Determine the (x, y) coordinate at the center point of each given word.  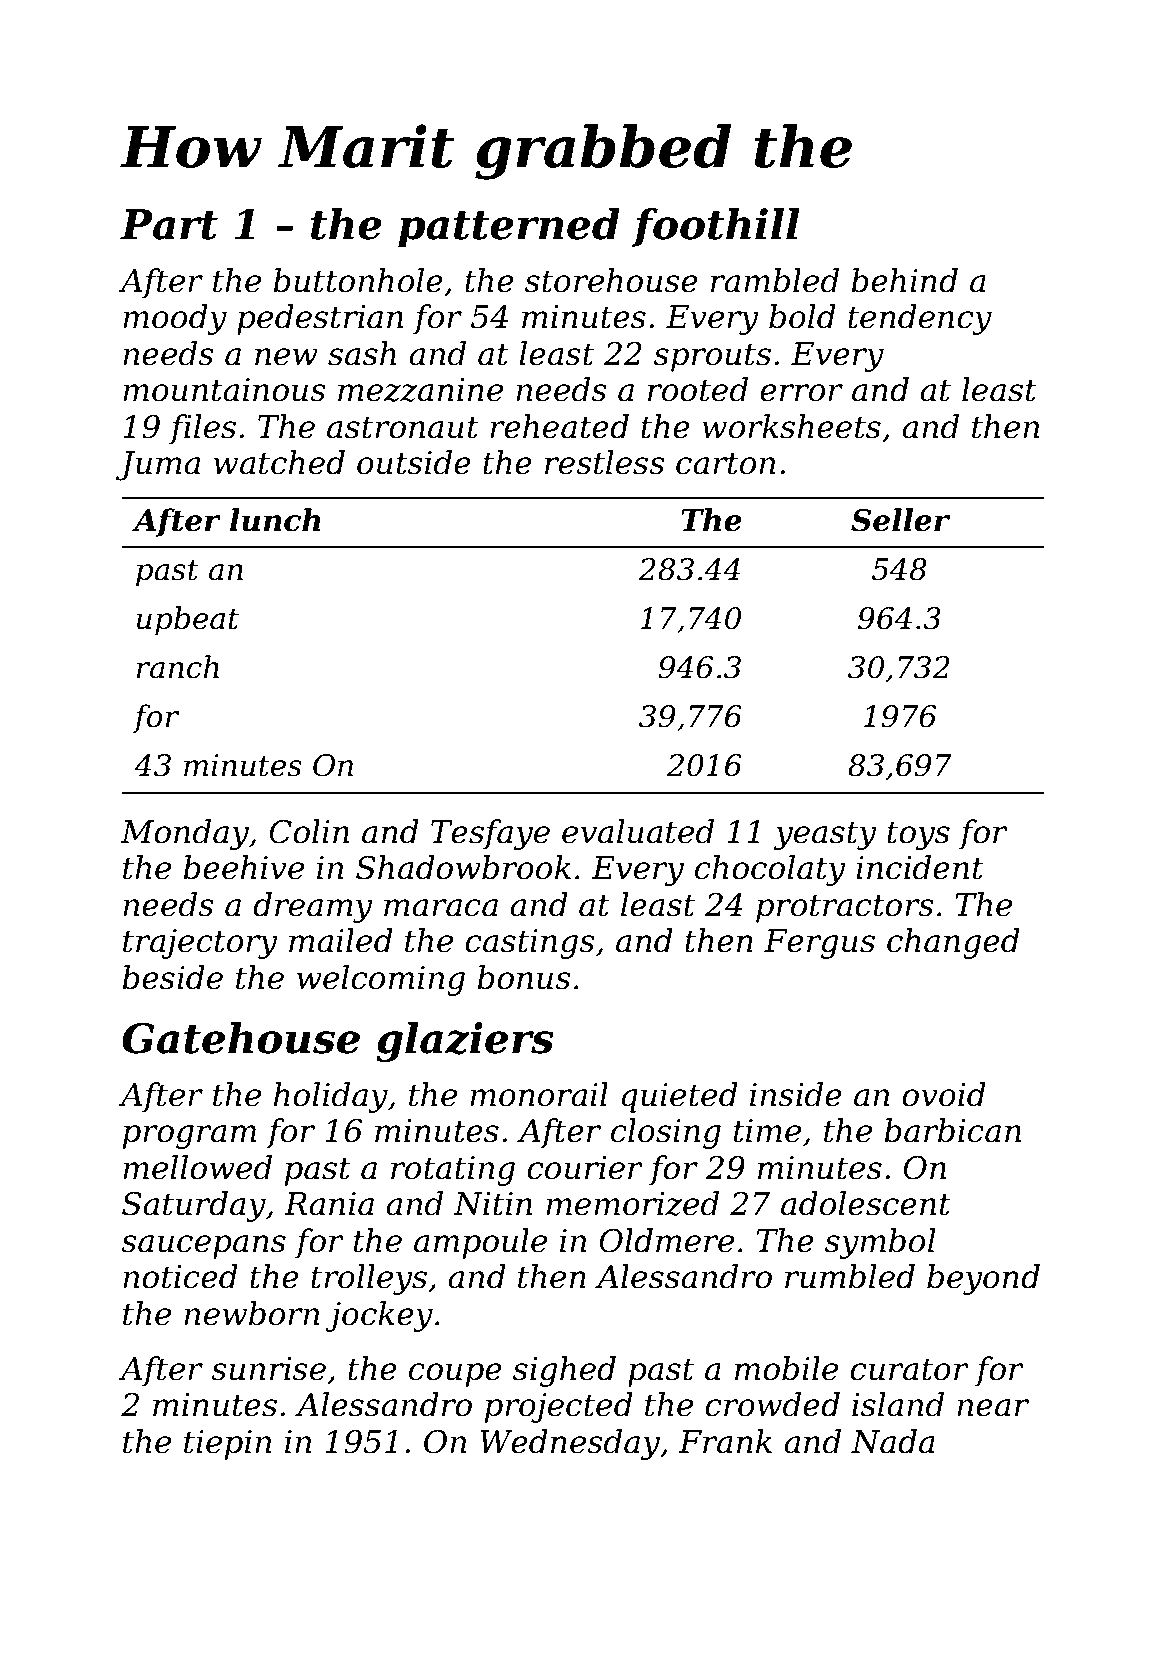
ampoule (480, 1243)
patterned (509, 228)
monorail (539, 1094)
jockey (379, 1316)
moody (175, 319)
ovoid (944, 1094)
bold (802, 316)
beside (172, 977)
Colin (309, 831)
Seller (900, 520)
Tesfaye (490, 834)
